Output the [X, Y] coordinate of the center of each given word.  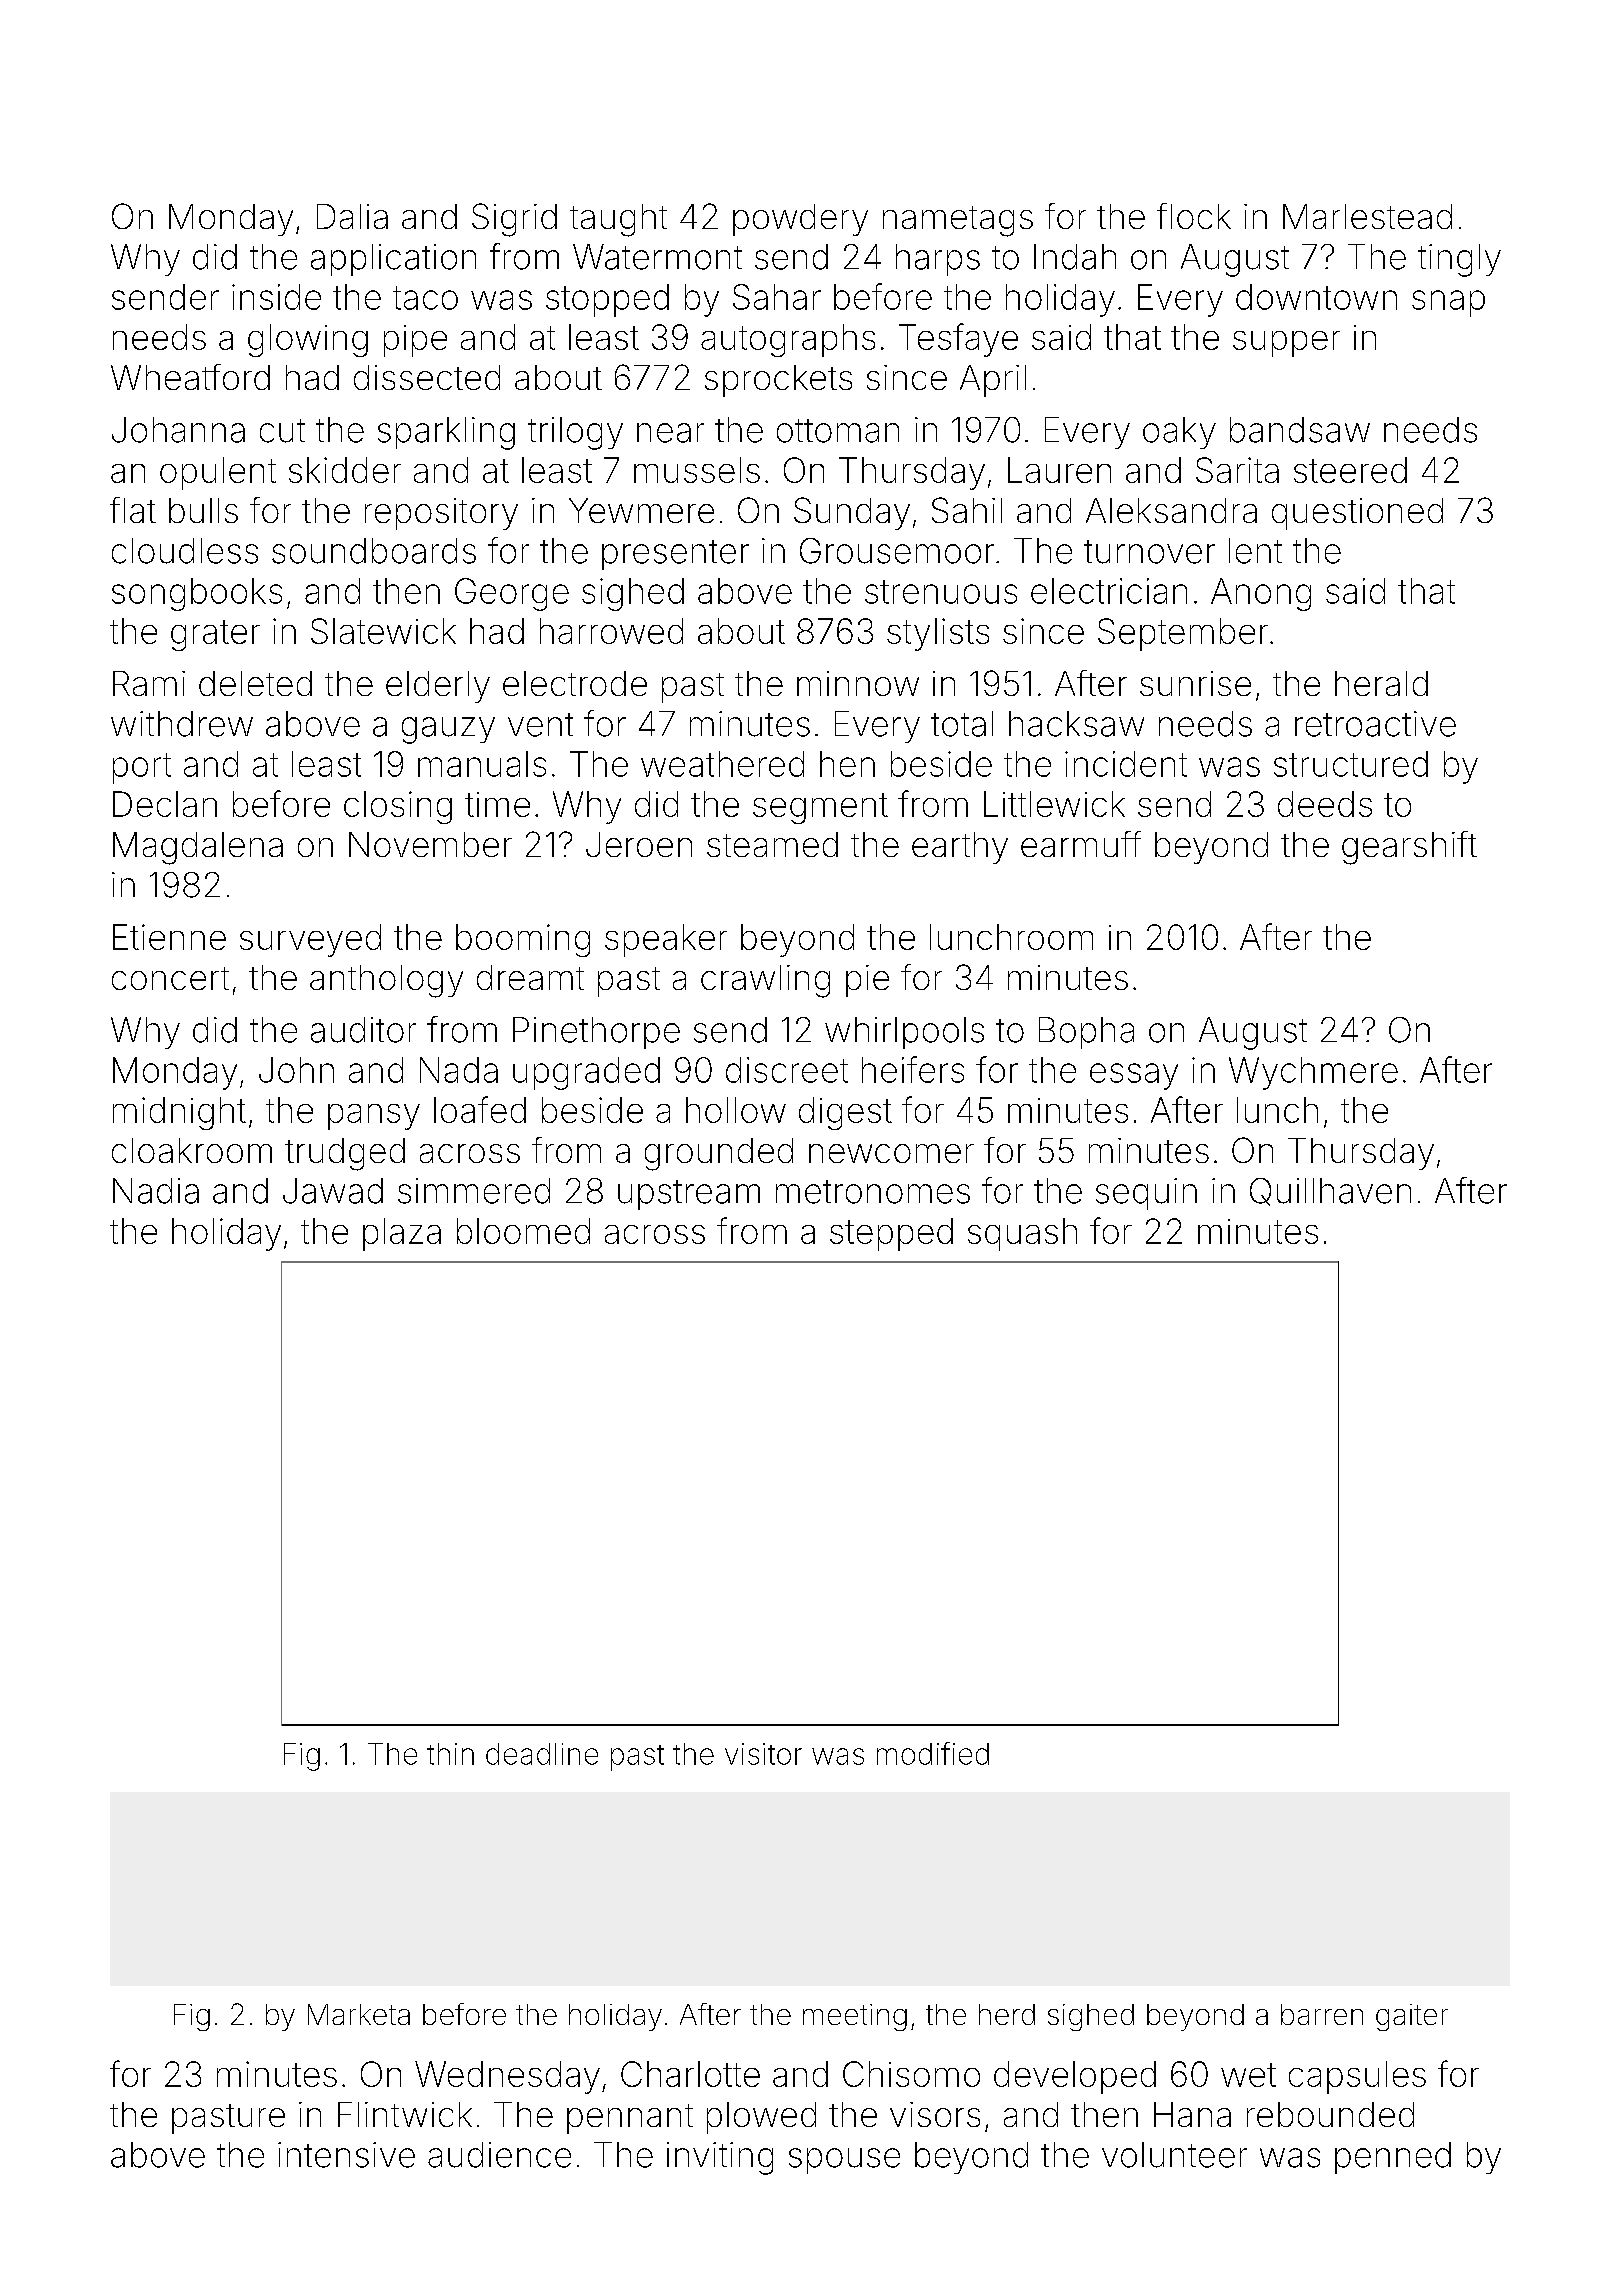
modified [933, 1753]
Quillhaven [1330, 1192]
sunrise [1195, 683]
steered [1350, 470]
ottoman [838, 431]
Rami [149, 683]
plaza [402, 1234]
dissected [427, 377]
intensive [346, 2155]
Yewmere [641, 510]
